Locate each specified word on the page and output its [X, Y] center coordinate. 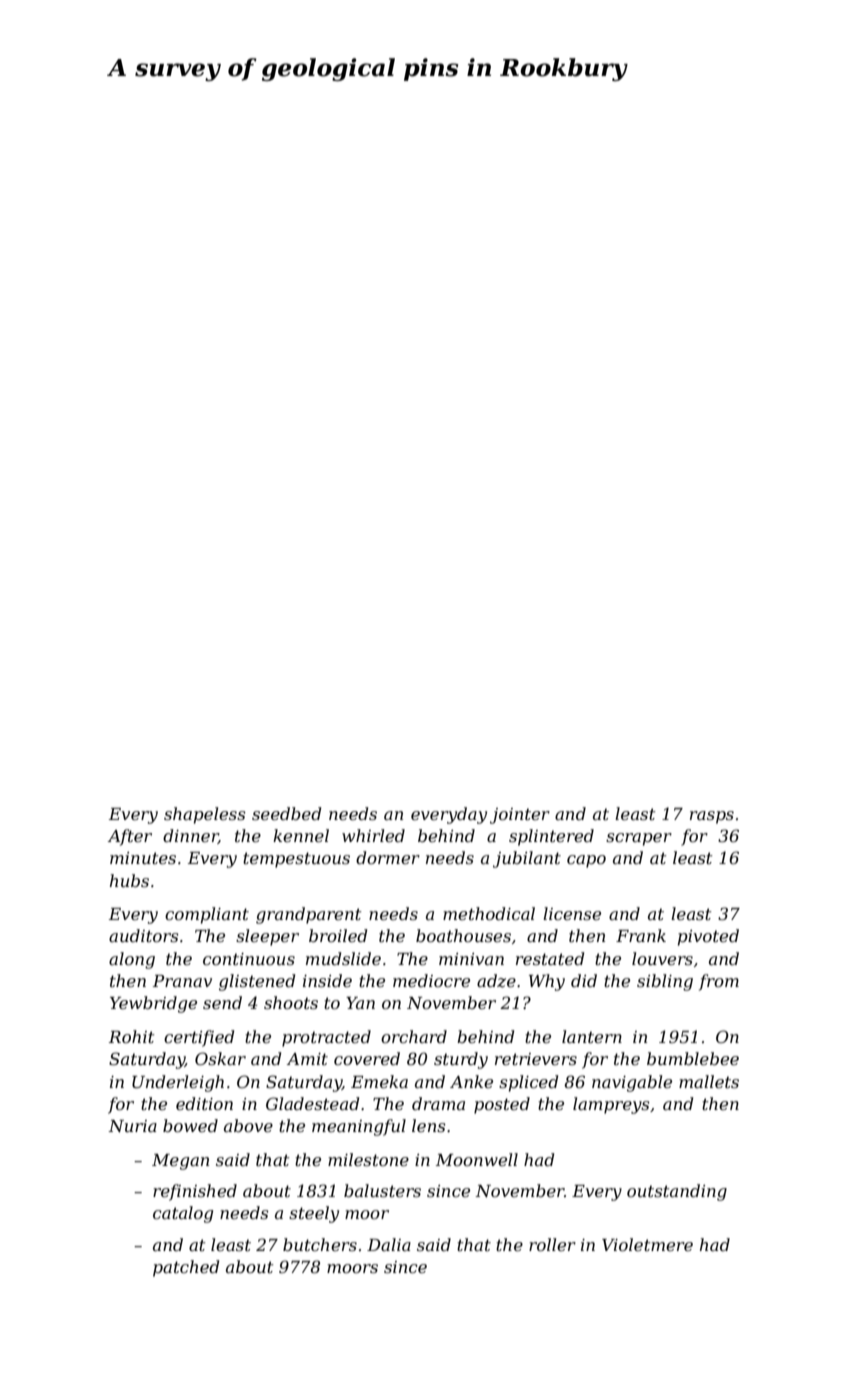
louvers [662, 958]
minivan [471, 959]
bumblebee [693, 1058]
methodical [489, 913]
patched [186, 1268]
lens [429, 1125]
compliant [207, 915]
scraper [639, 839]
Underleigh [178, 1083]
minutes [143, 858]
